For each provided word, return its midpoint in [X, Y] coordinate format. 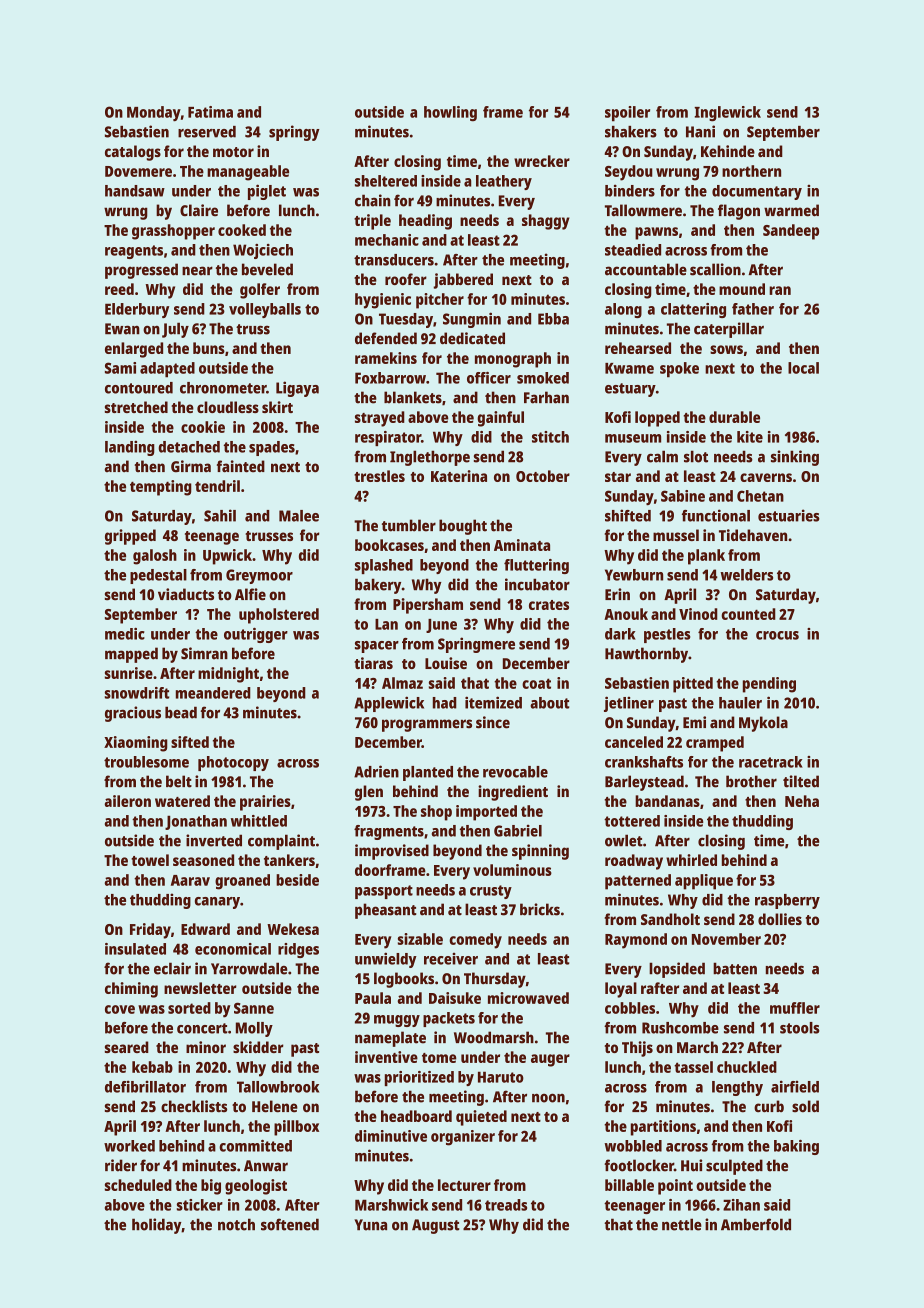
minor [206, 1047]
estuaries [789, 515]
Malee [299, 516]
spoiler [627, 114]
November [726, 939]
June [441, 626]
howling [450, 113]
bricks [540, 909]
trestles [379, 476]
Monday [154, 113]
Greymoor [259, 576]
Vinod [698, 614]
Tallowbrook [278, 1087]
